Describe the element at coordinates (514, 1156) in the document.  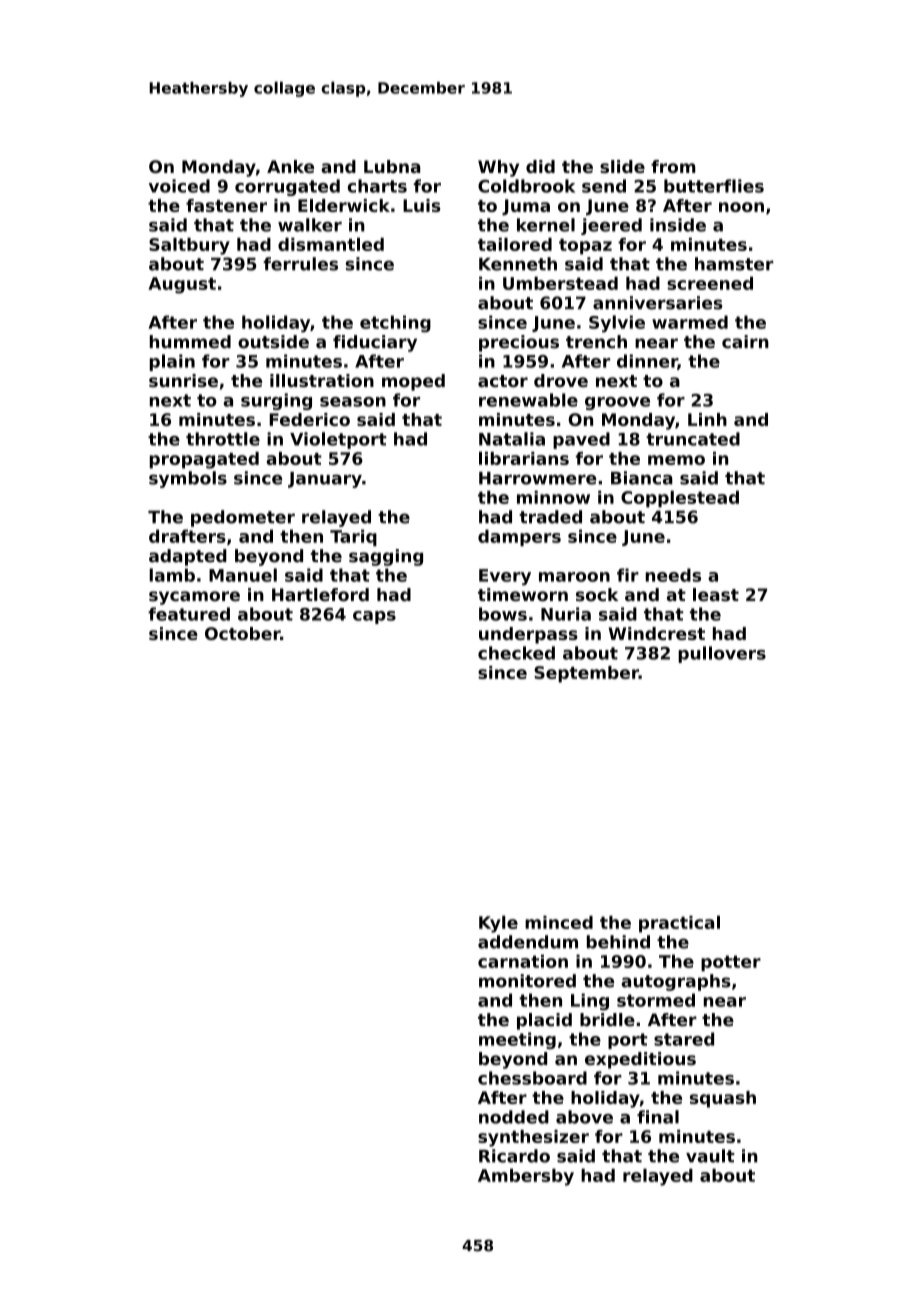
I see `Ricardo` at that location.
